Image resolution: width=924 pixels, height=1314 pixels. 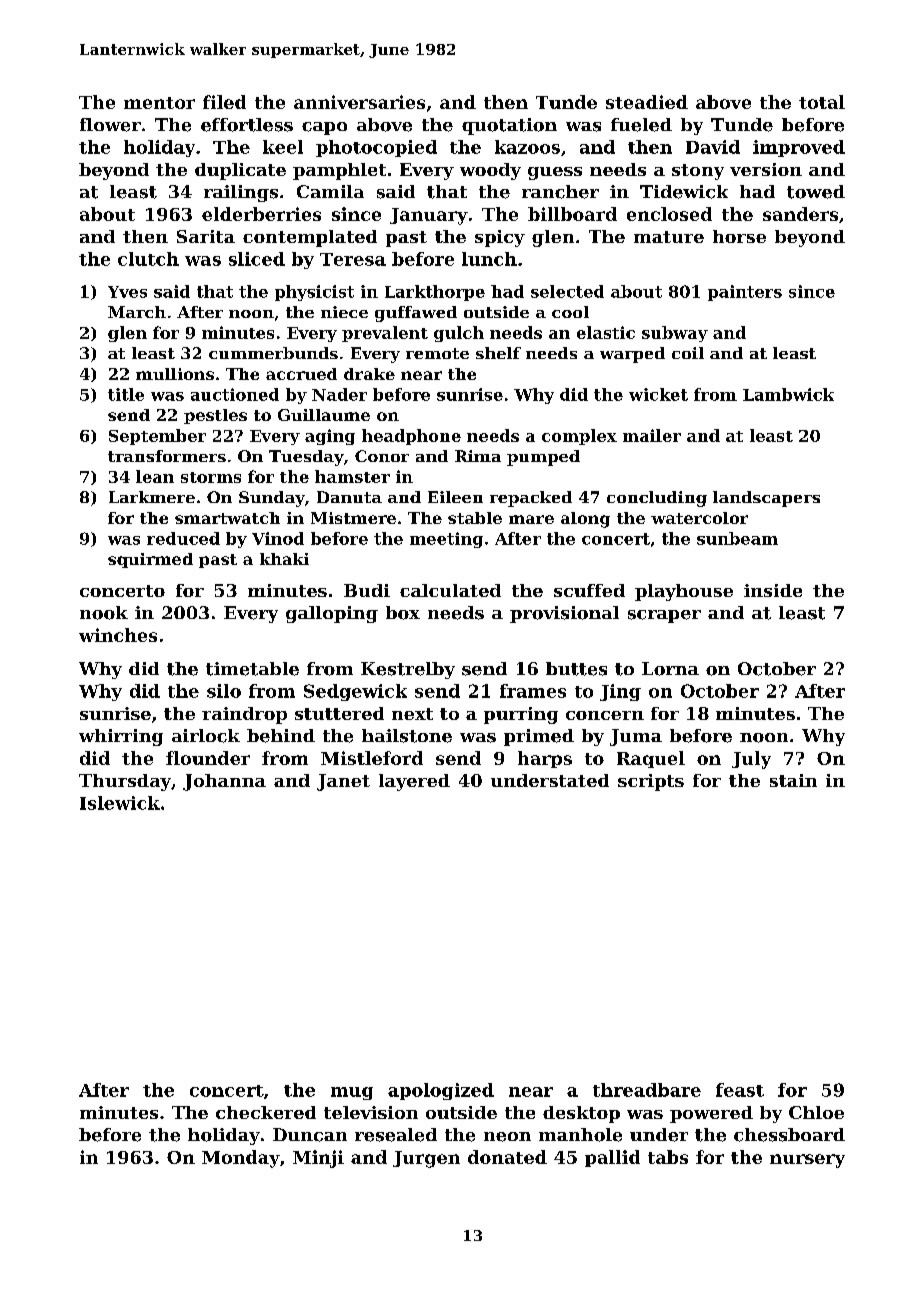 What do you see at coordinates (241, 193) in the screenshot?
I see `railings` at bounding box center [241, 193].
